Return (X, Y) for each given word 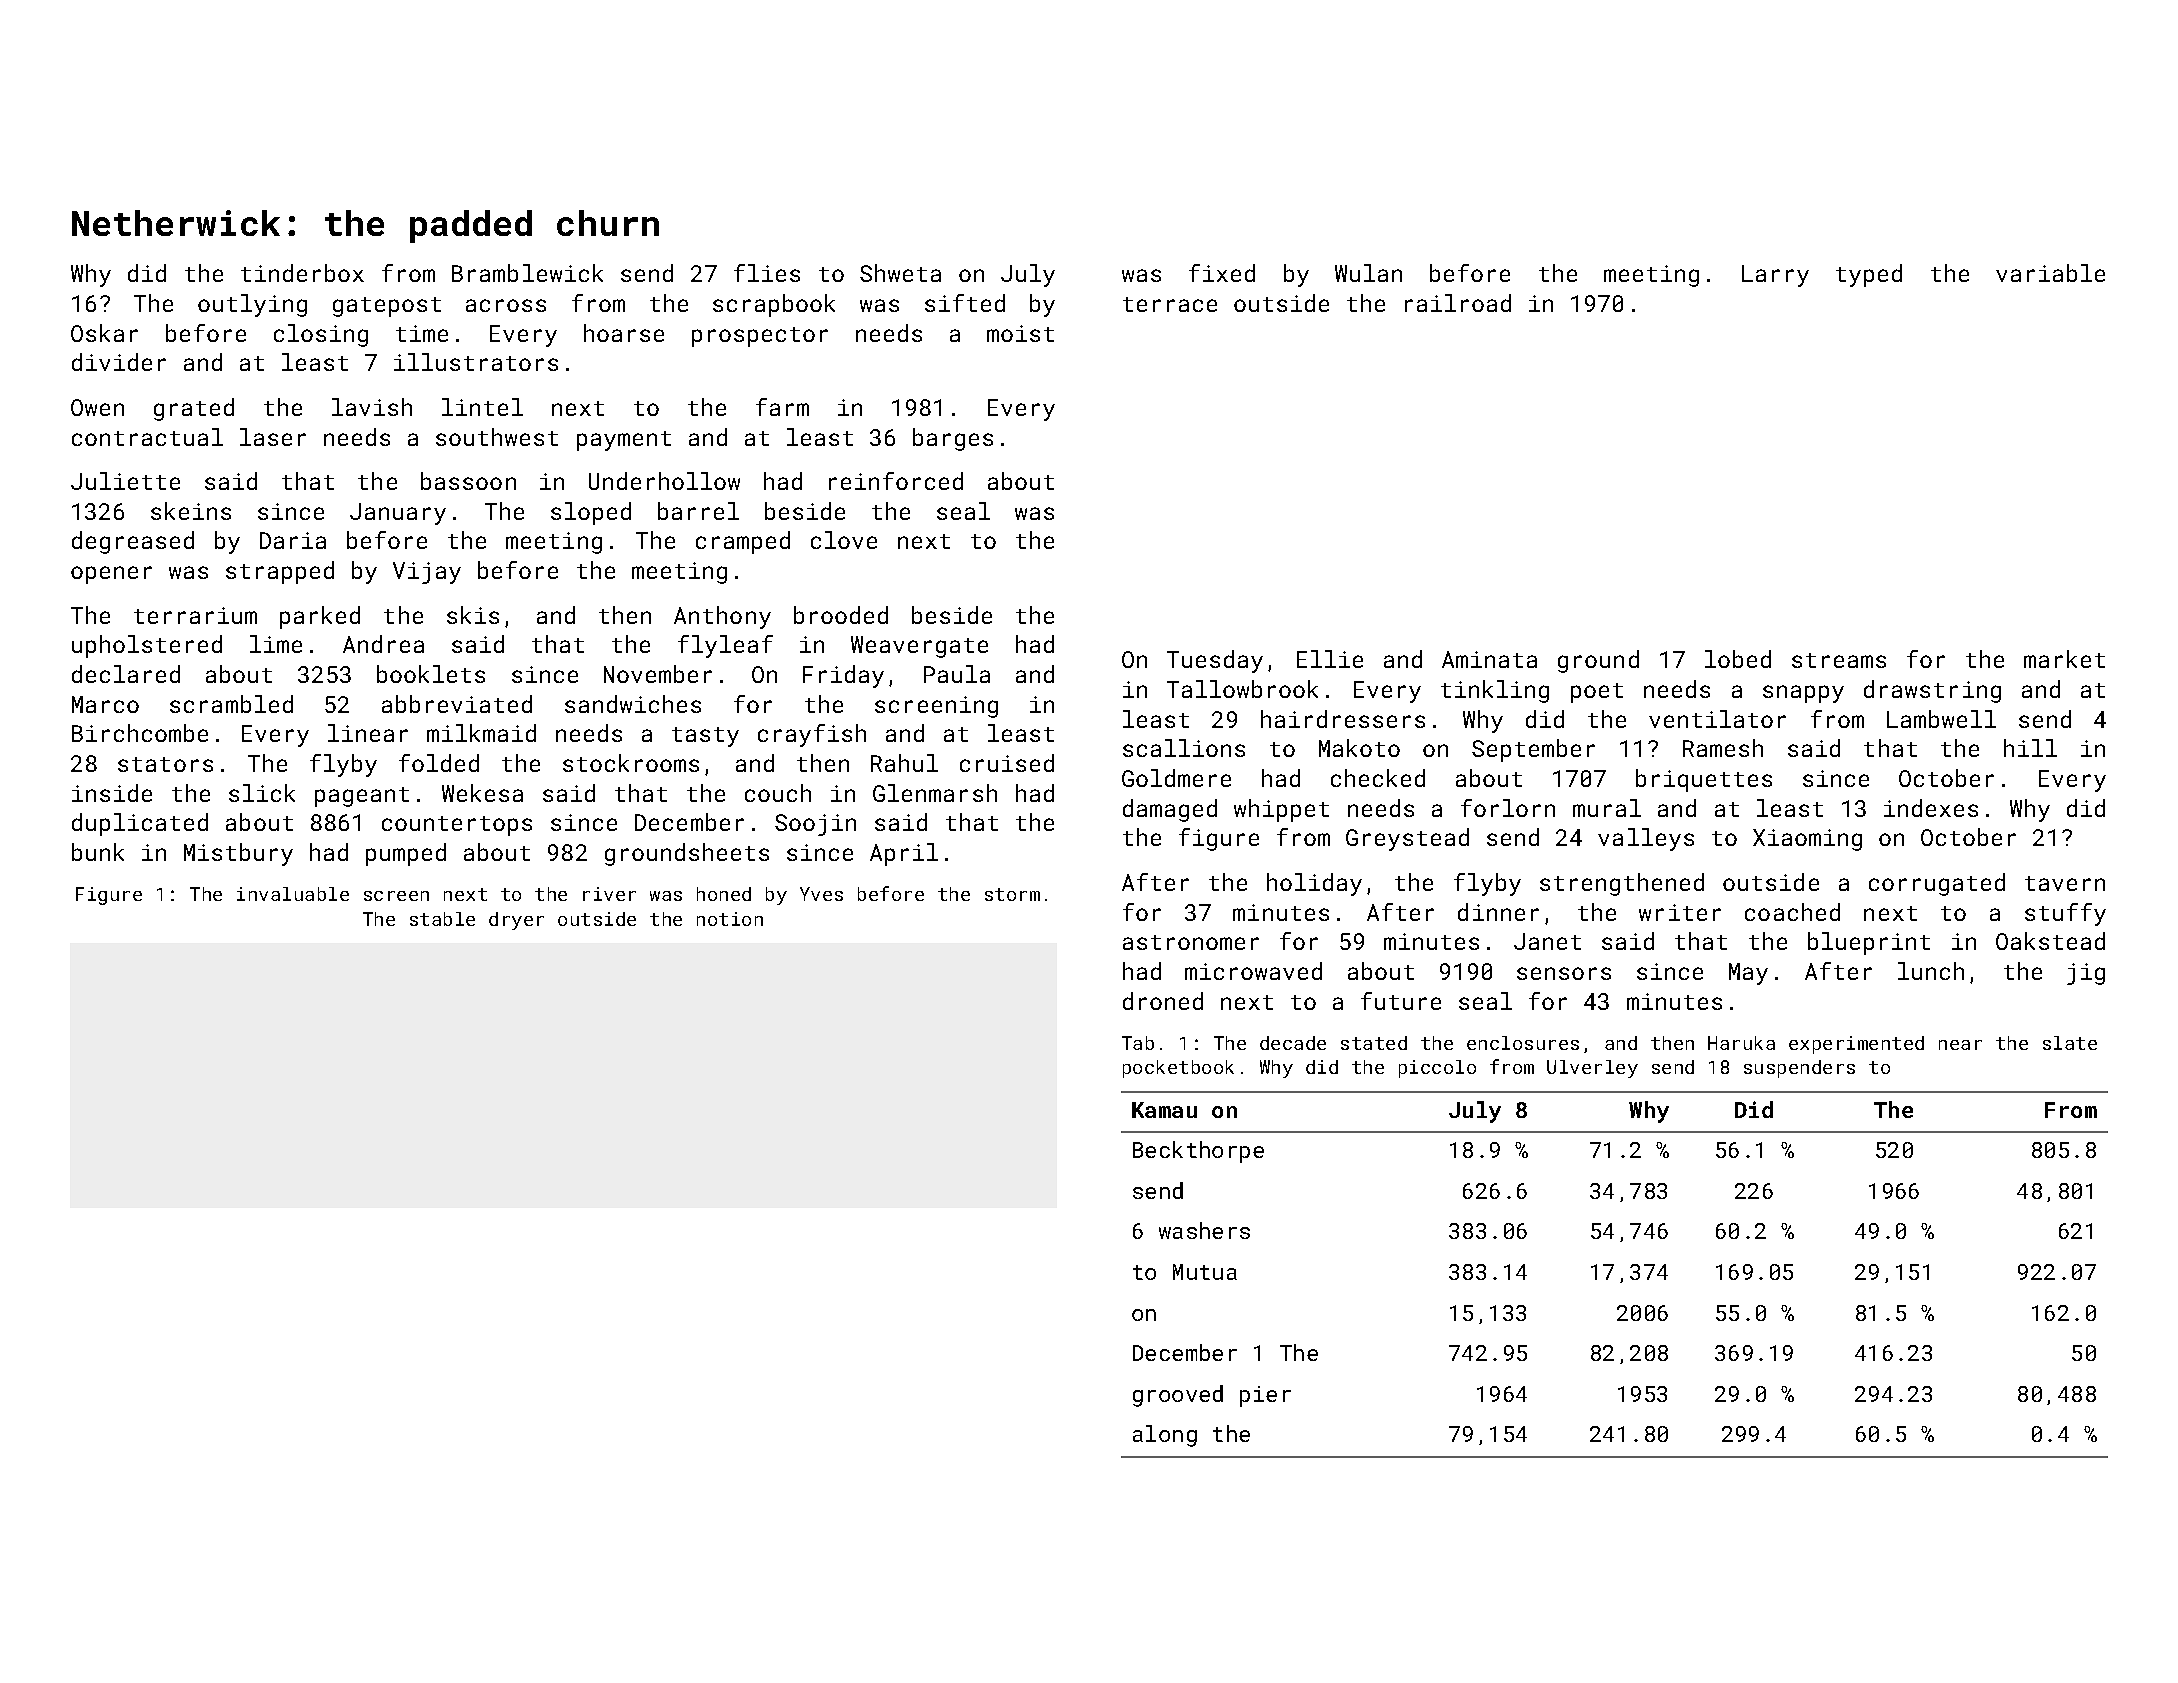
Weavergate (919, 647)
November (658, 674)
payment (624, 441)
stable (442, 919)
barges (953, 439)
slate (2070, 1043)
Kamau (1164, 1110)
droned (1163, 1001)
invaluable (293, 894)
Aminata (1489, 659)
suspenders (1799, 1069)
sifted (965, 303)
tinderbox (302, 273)
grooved (1178, 1396)
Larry (1775, 276)
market (2064, 659)
